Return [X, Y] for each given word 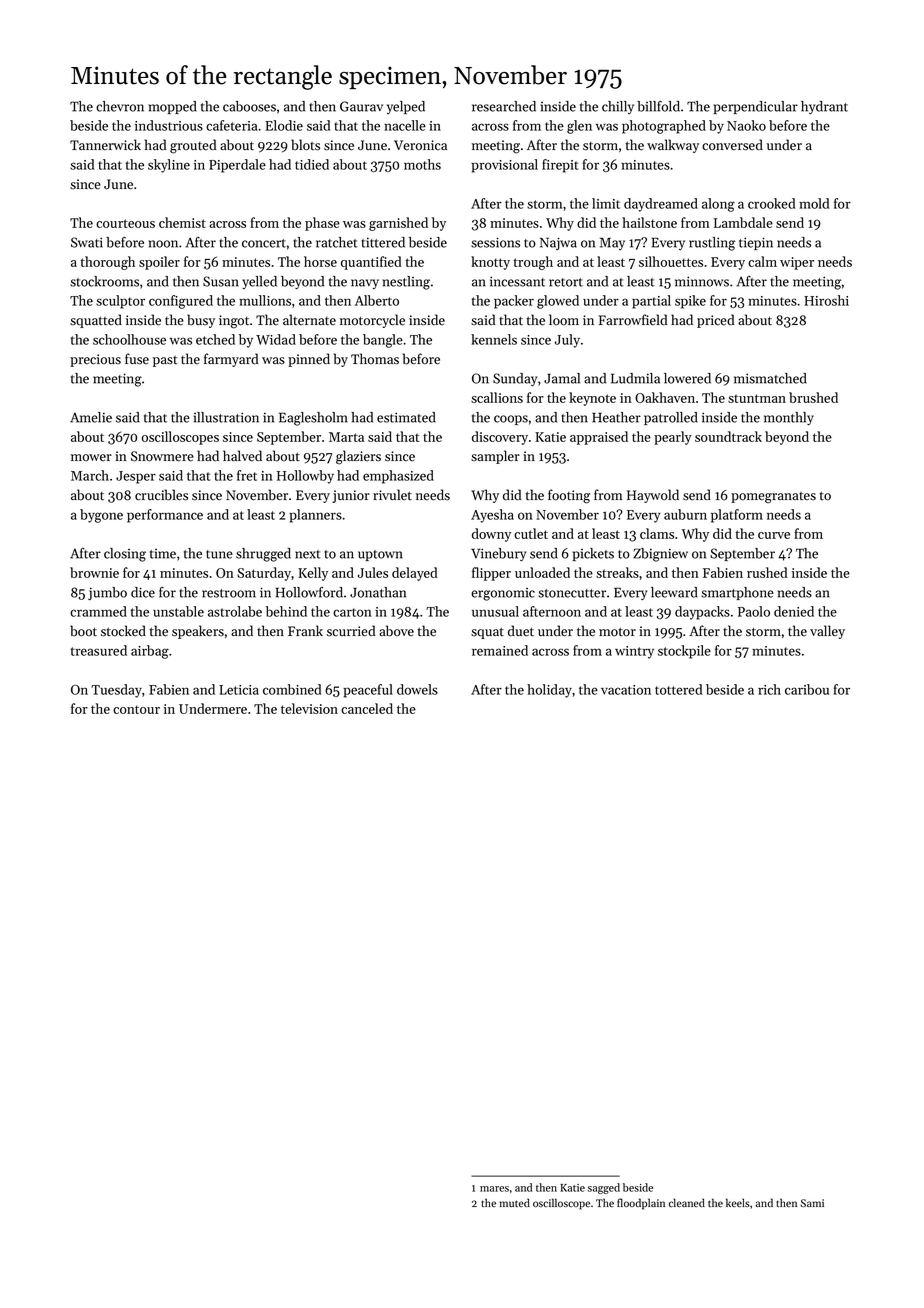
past [165, 361]
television [309, 708]
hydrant [824, 107]
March [90, 475]
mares [494, 1189]
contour [136, 709]
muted [515, 1202]
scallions [497, 397]
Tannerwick [105, 144]
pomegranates [773, 498]
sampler [495, 457]
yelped [406, 107]
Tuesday [116, 691]
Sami [812, 1203]
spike [690, 302]
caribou [807, 689]
